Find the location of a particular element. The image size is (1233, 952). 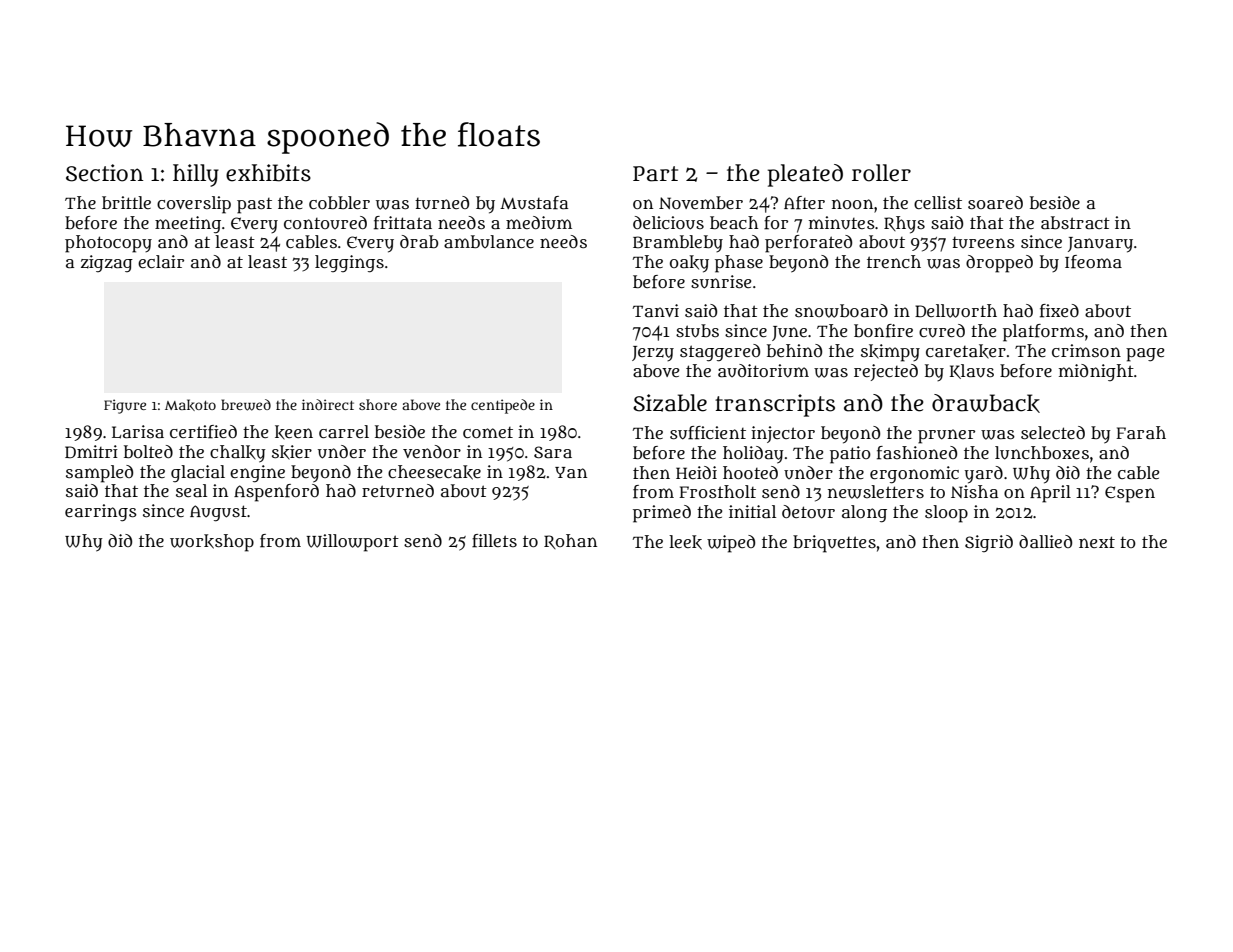

workshop is located at coordinates (212, 543).
